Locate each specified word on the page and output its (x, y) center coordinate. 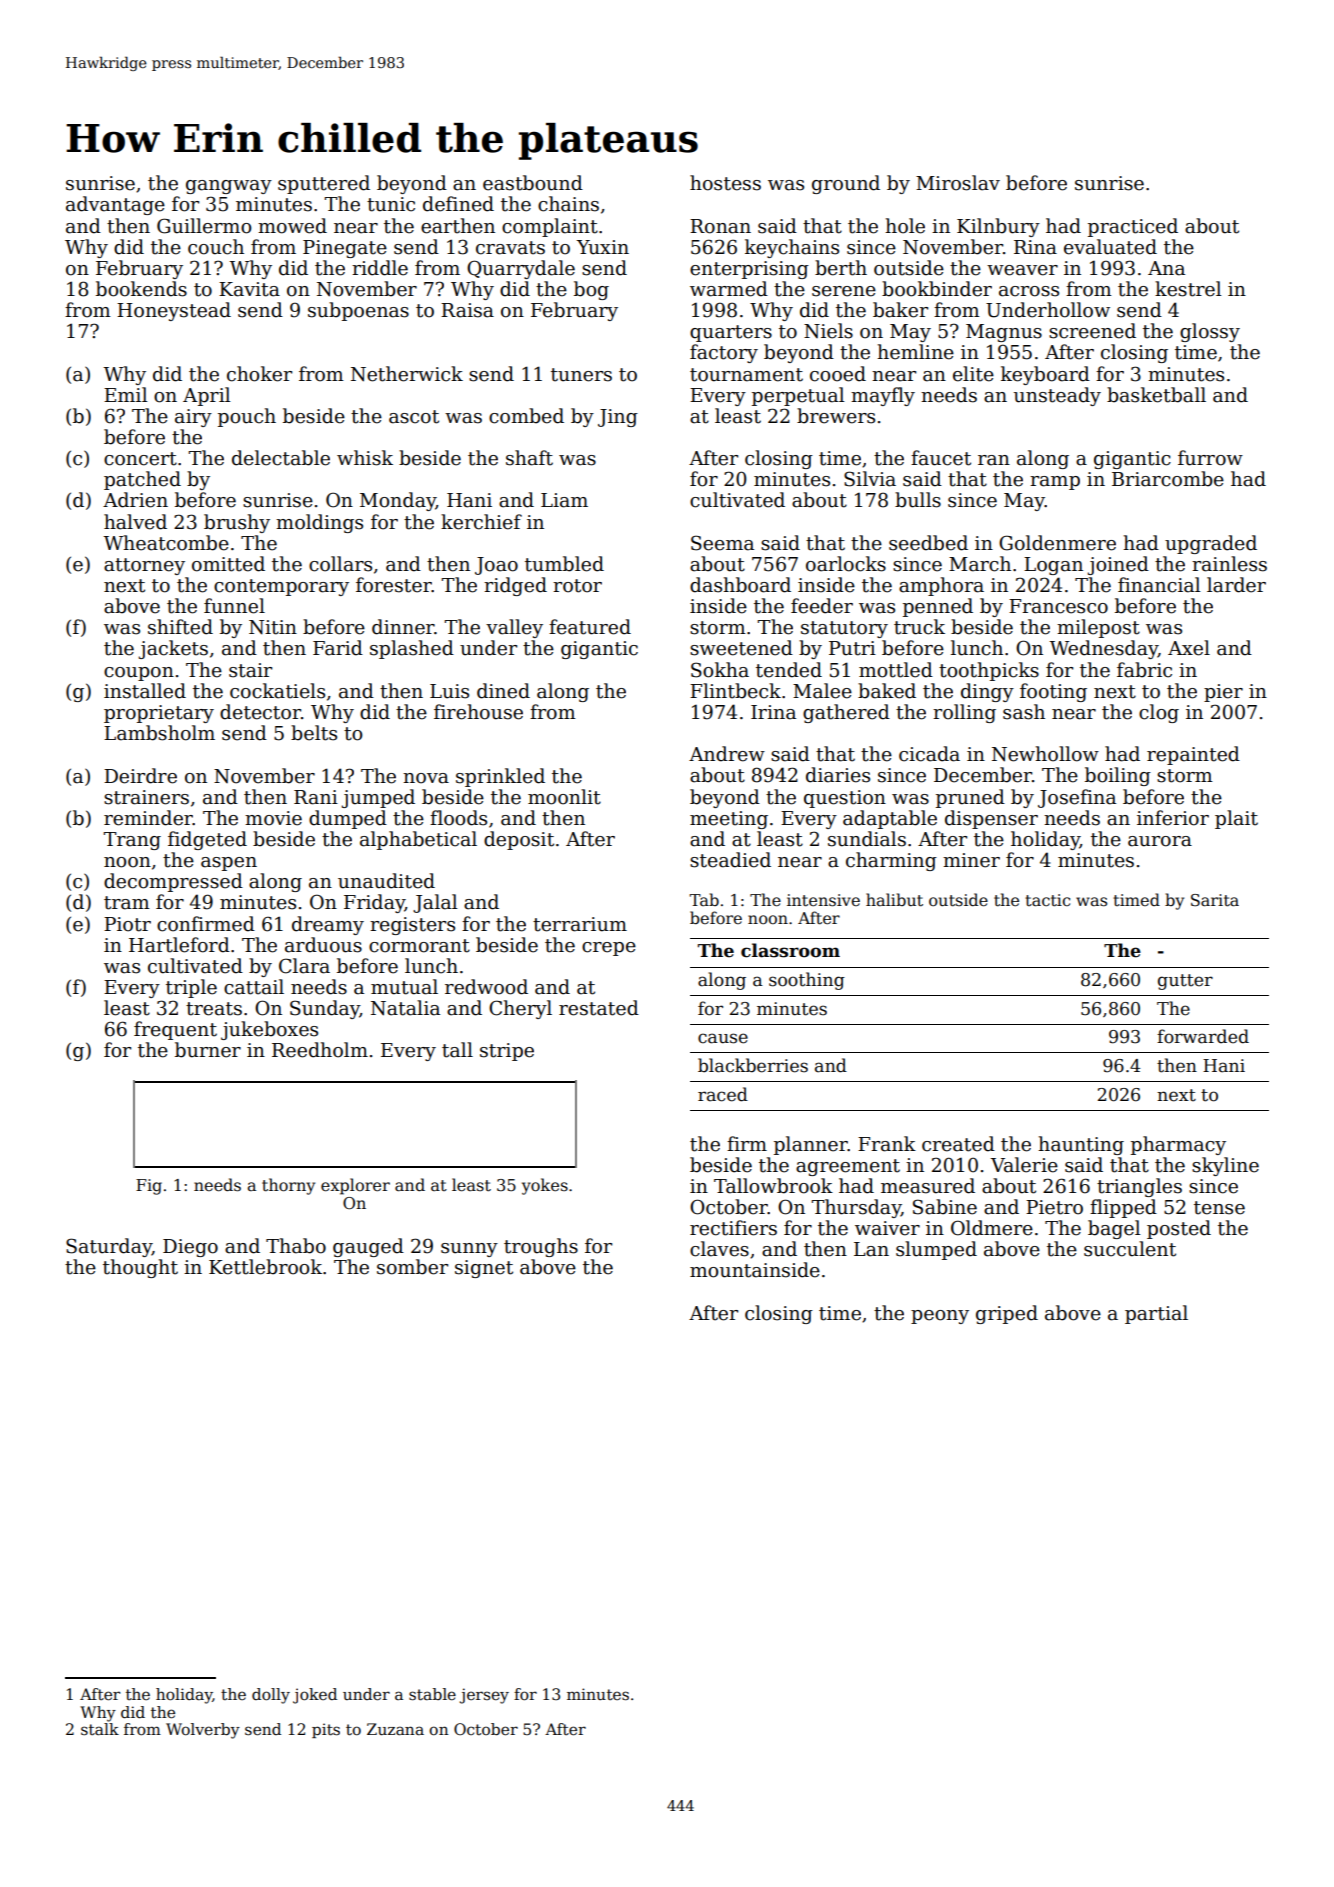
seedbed (928, 543)
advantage (115, 205)
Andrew (727, 754)
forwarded (1203, 1036)
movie (273, 818)
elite (973, 374)
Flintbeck (735, 691)
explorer (355, 1186)
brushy (237, 523)
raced (723, 1094)
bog (591, 290)
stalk (100, 1729)
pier (1223, 693)
